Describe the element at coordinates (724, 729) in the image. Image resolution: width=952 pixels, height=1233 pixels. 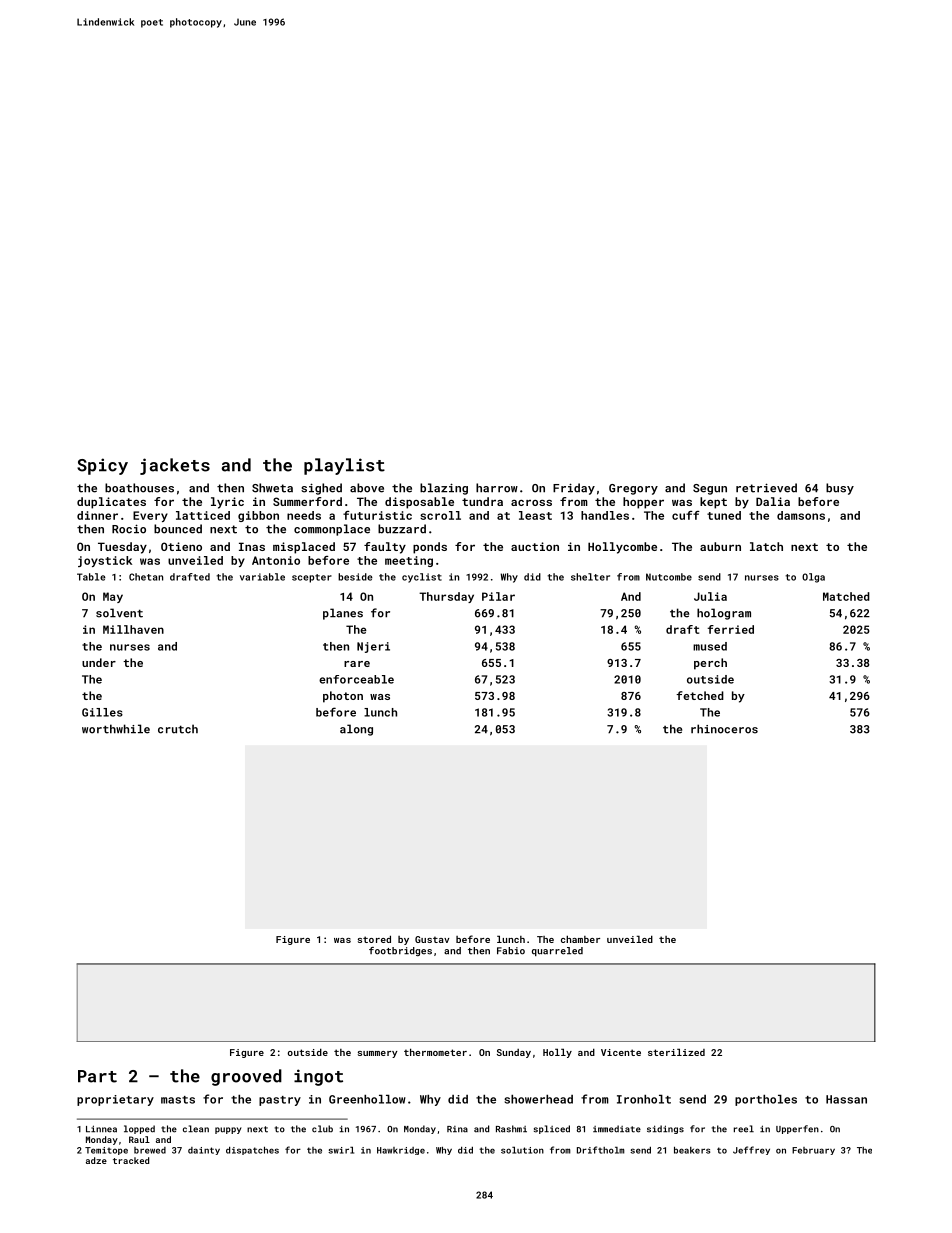
I see `rhinoceros` at that location.
